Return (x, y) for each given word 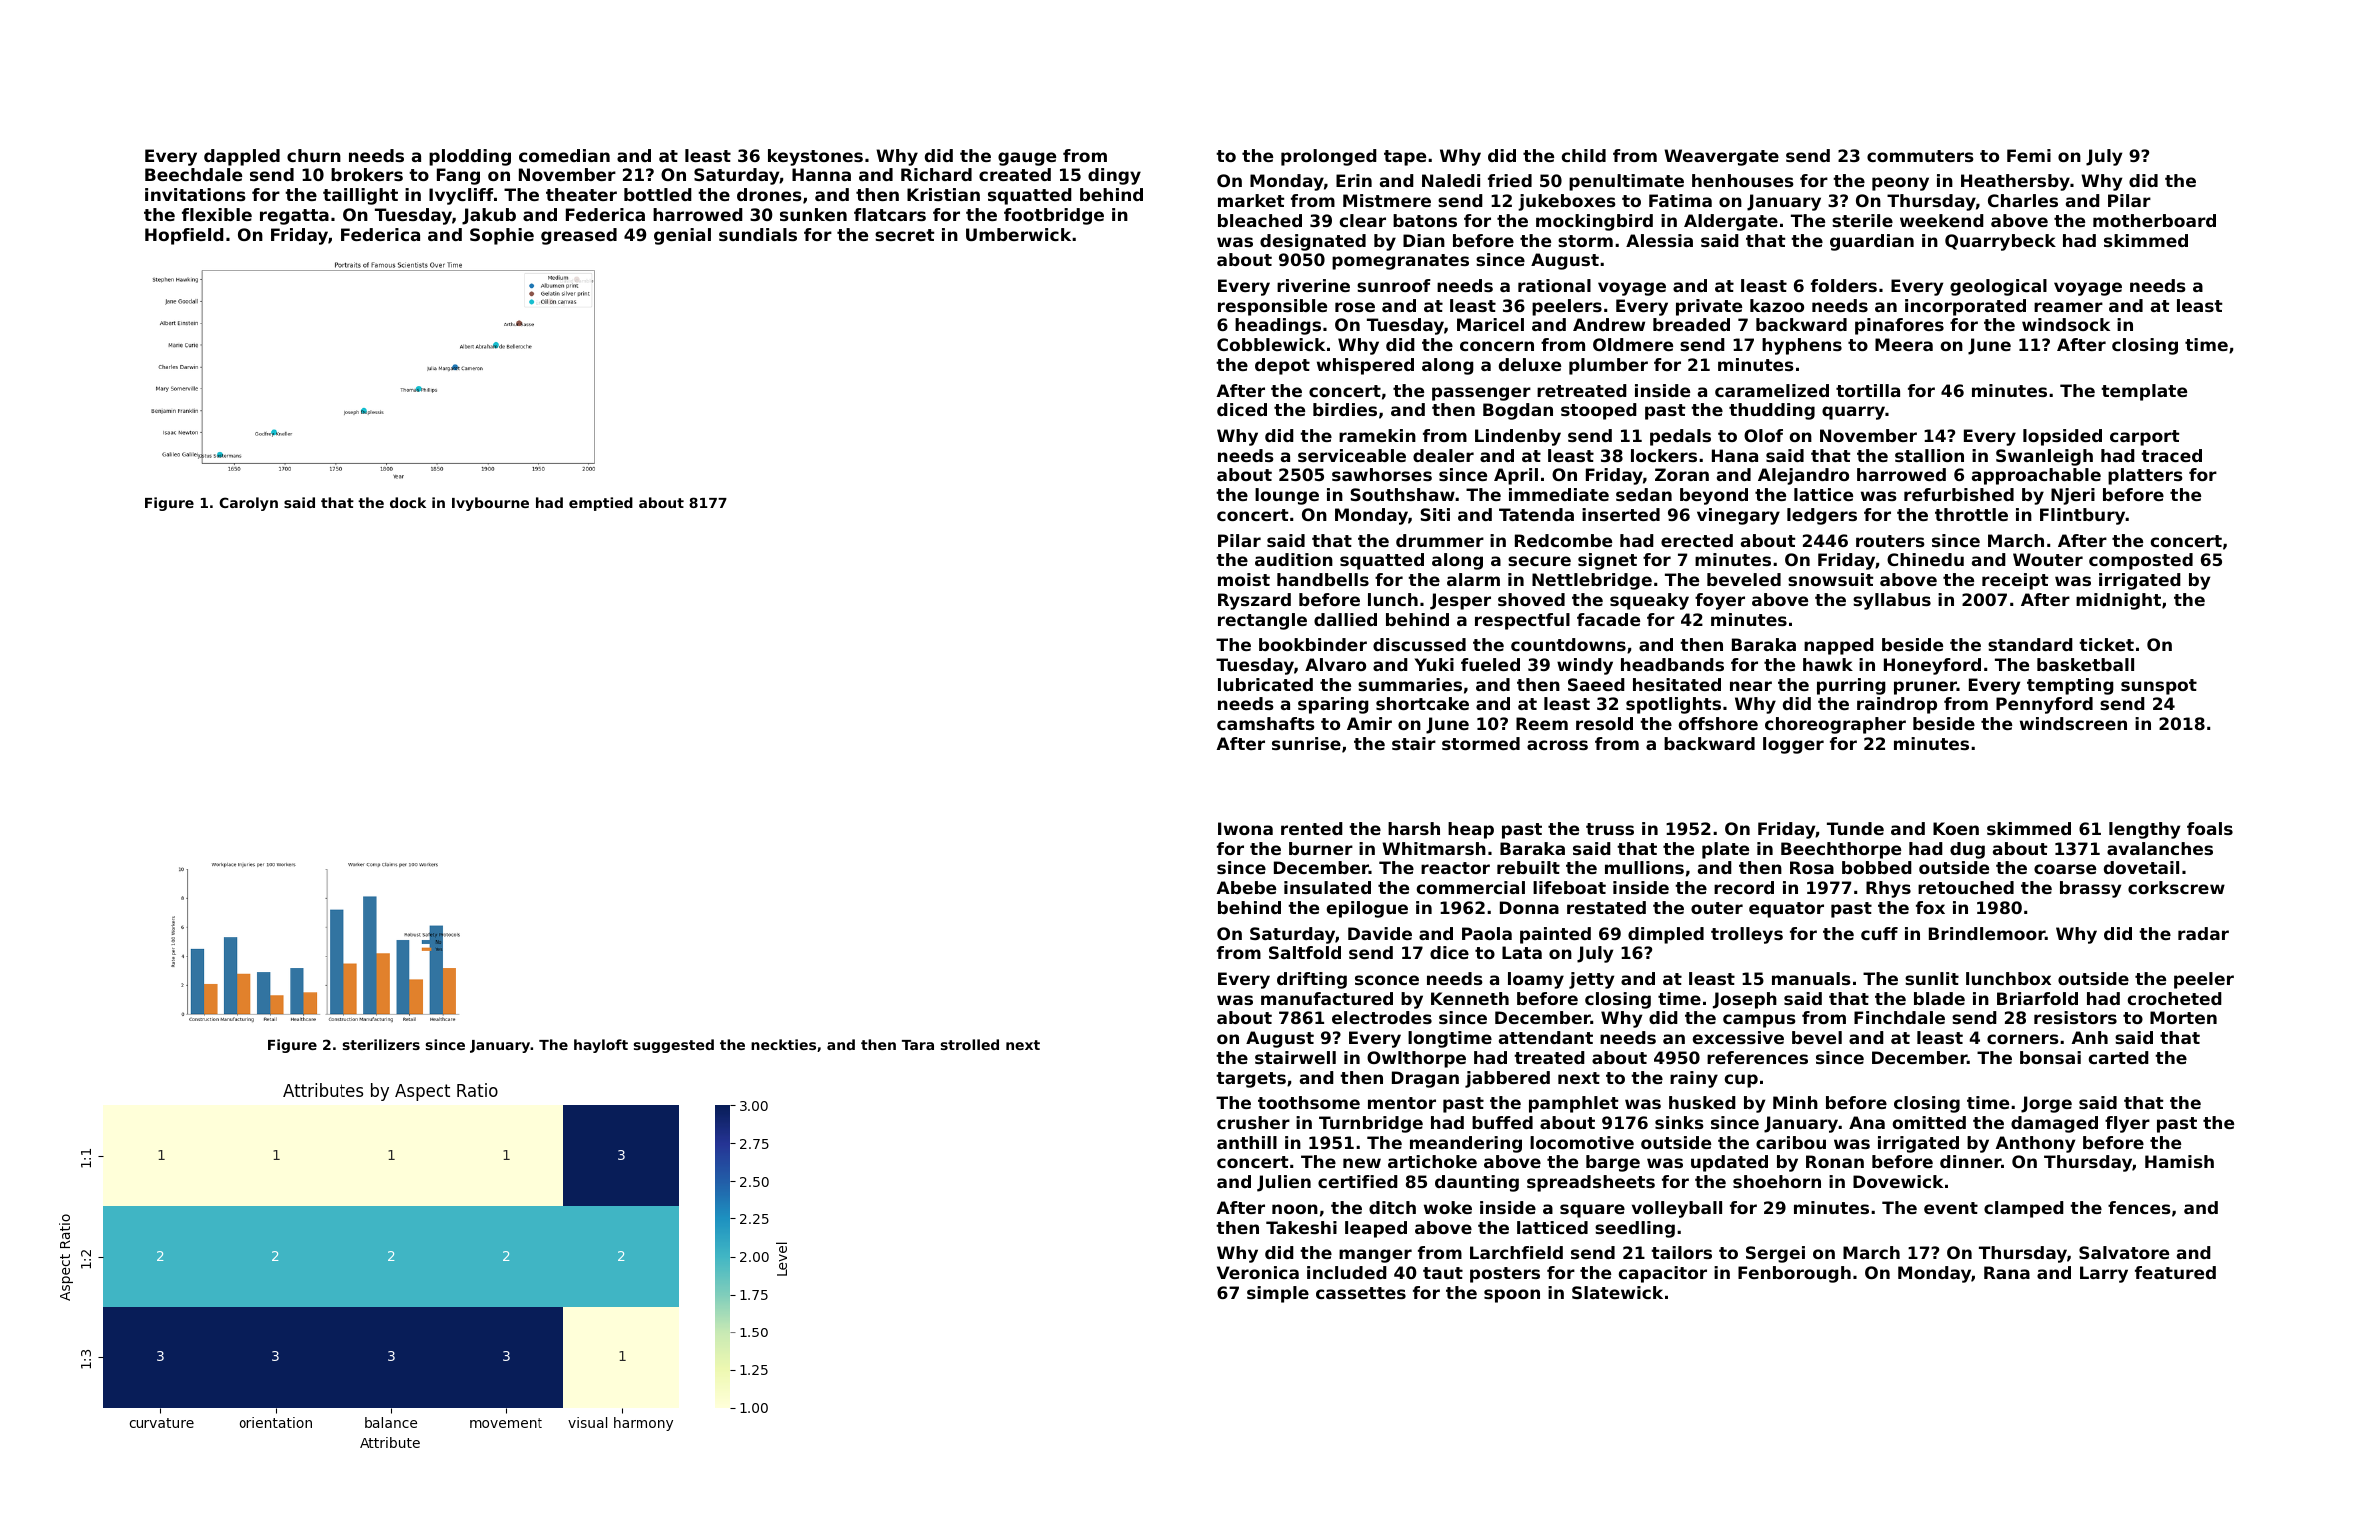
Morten (2183, 1017)
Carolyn (248, 504)
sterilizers (381, 1044)
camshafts (1266, 723)
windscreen (2073, 723)
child (1584, 155)
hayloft (601, 1046)
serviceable (1352, 455)
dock (408, 502)
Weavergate (1721, 157)
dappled (242, 157)
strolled (970, 1044)
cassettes (1361, 1293)
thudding (1772, 411)
